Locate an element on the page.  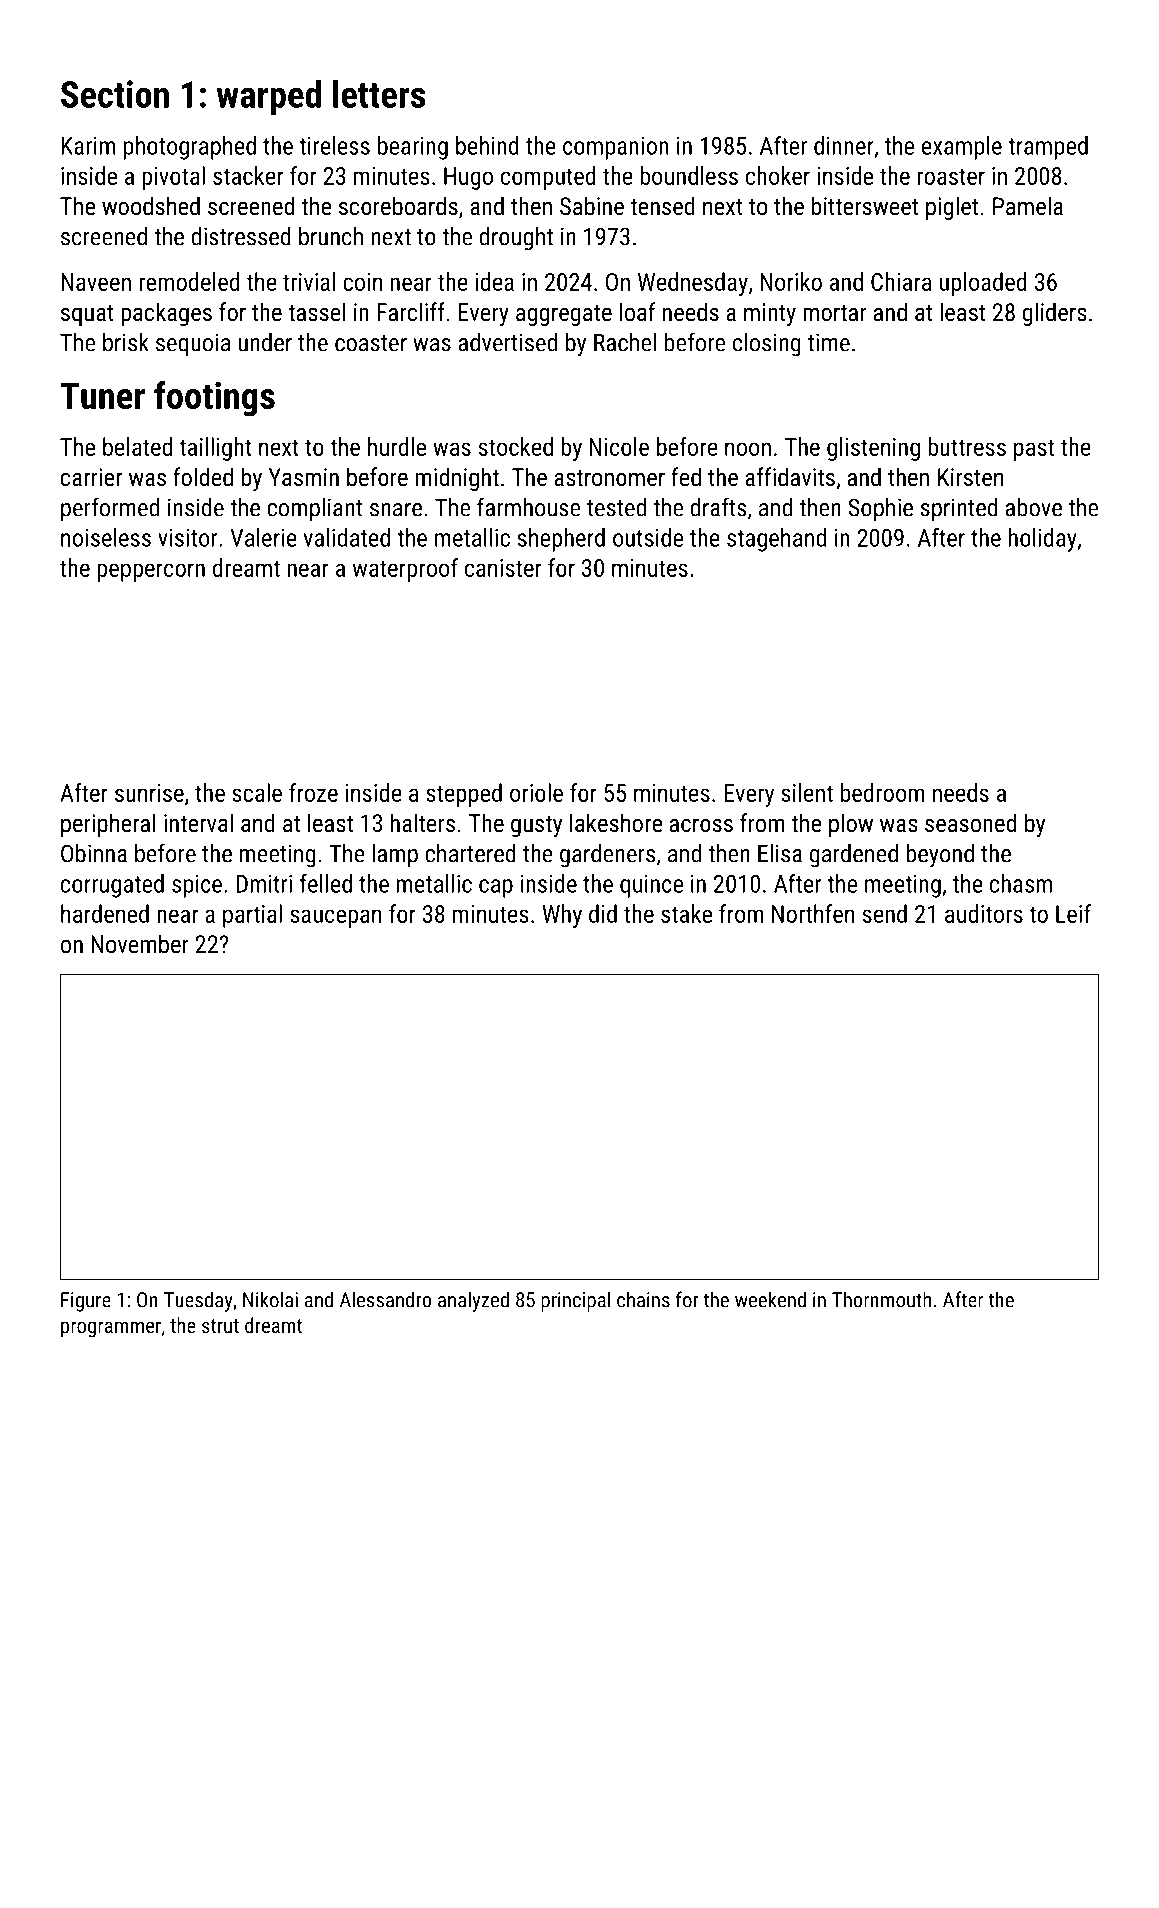
Rachel is located at coordinates (625, 342).
